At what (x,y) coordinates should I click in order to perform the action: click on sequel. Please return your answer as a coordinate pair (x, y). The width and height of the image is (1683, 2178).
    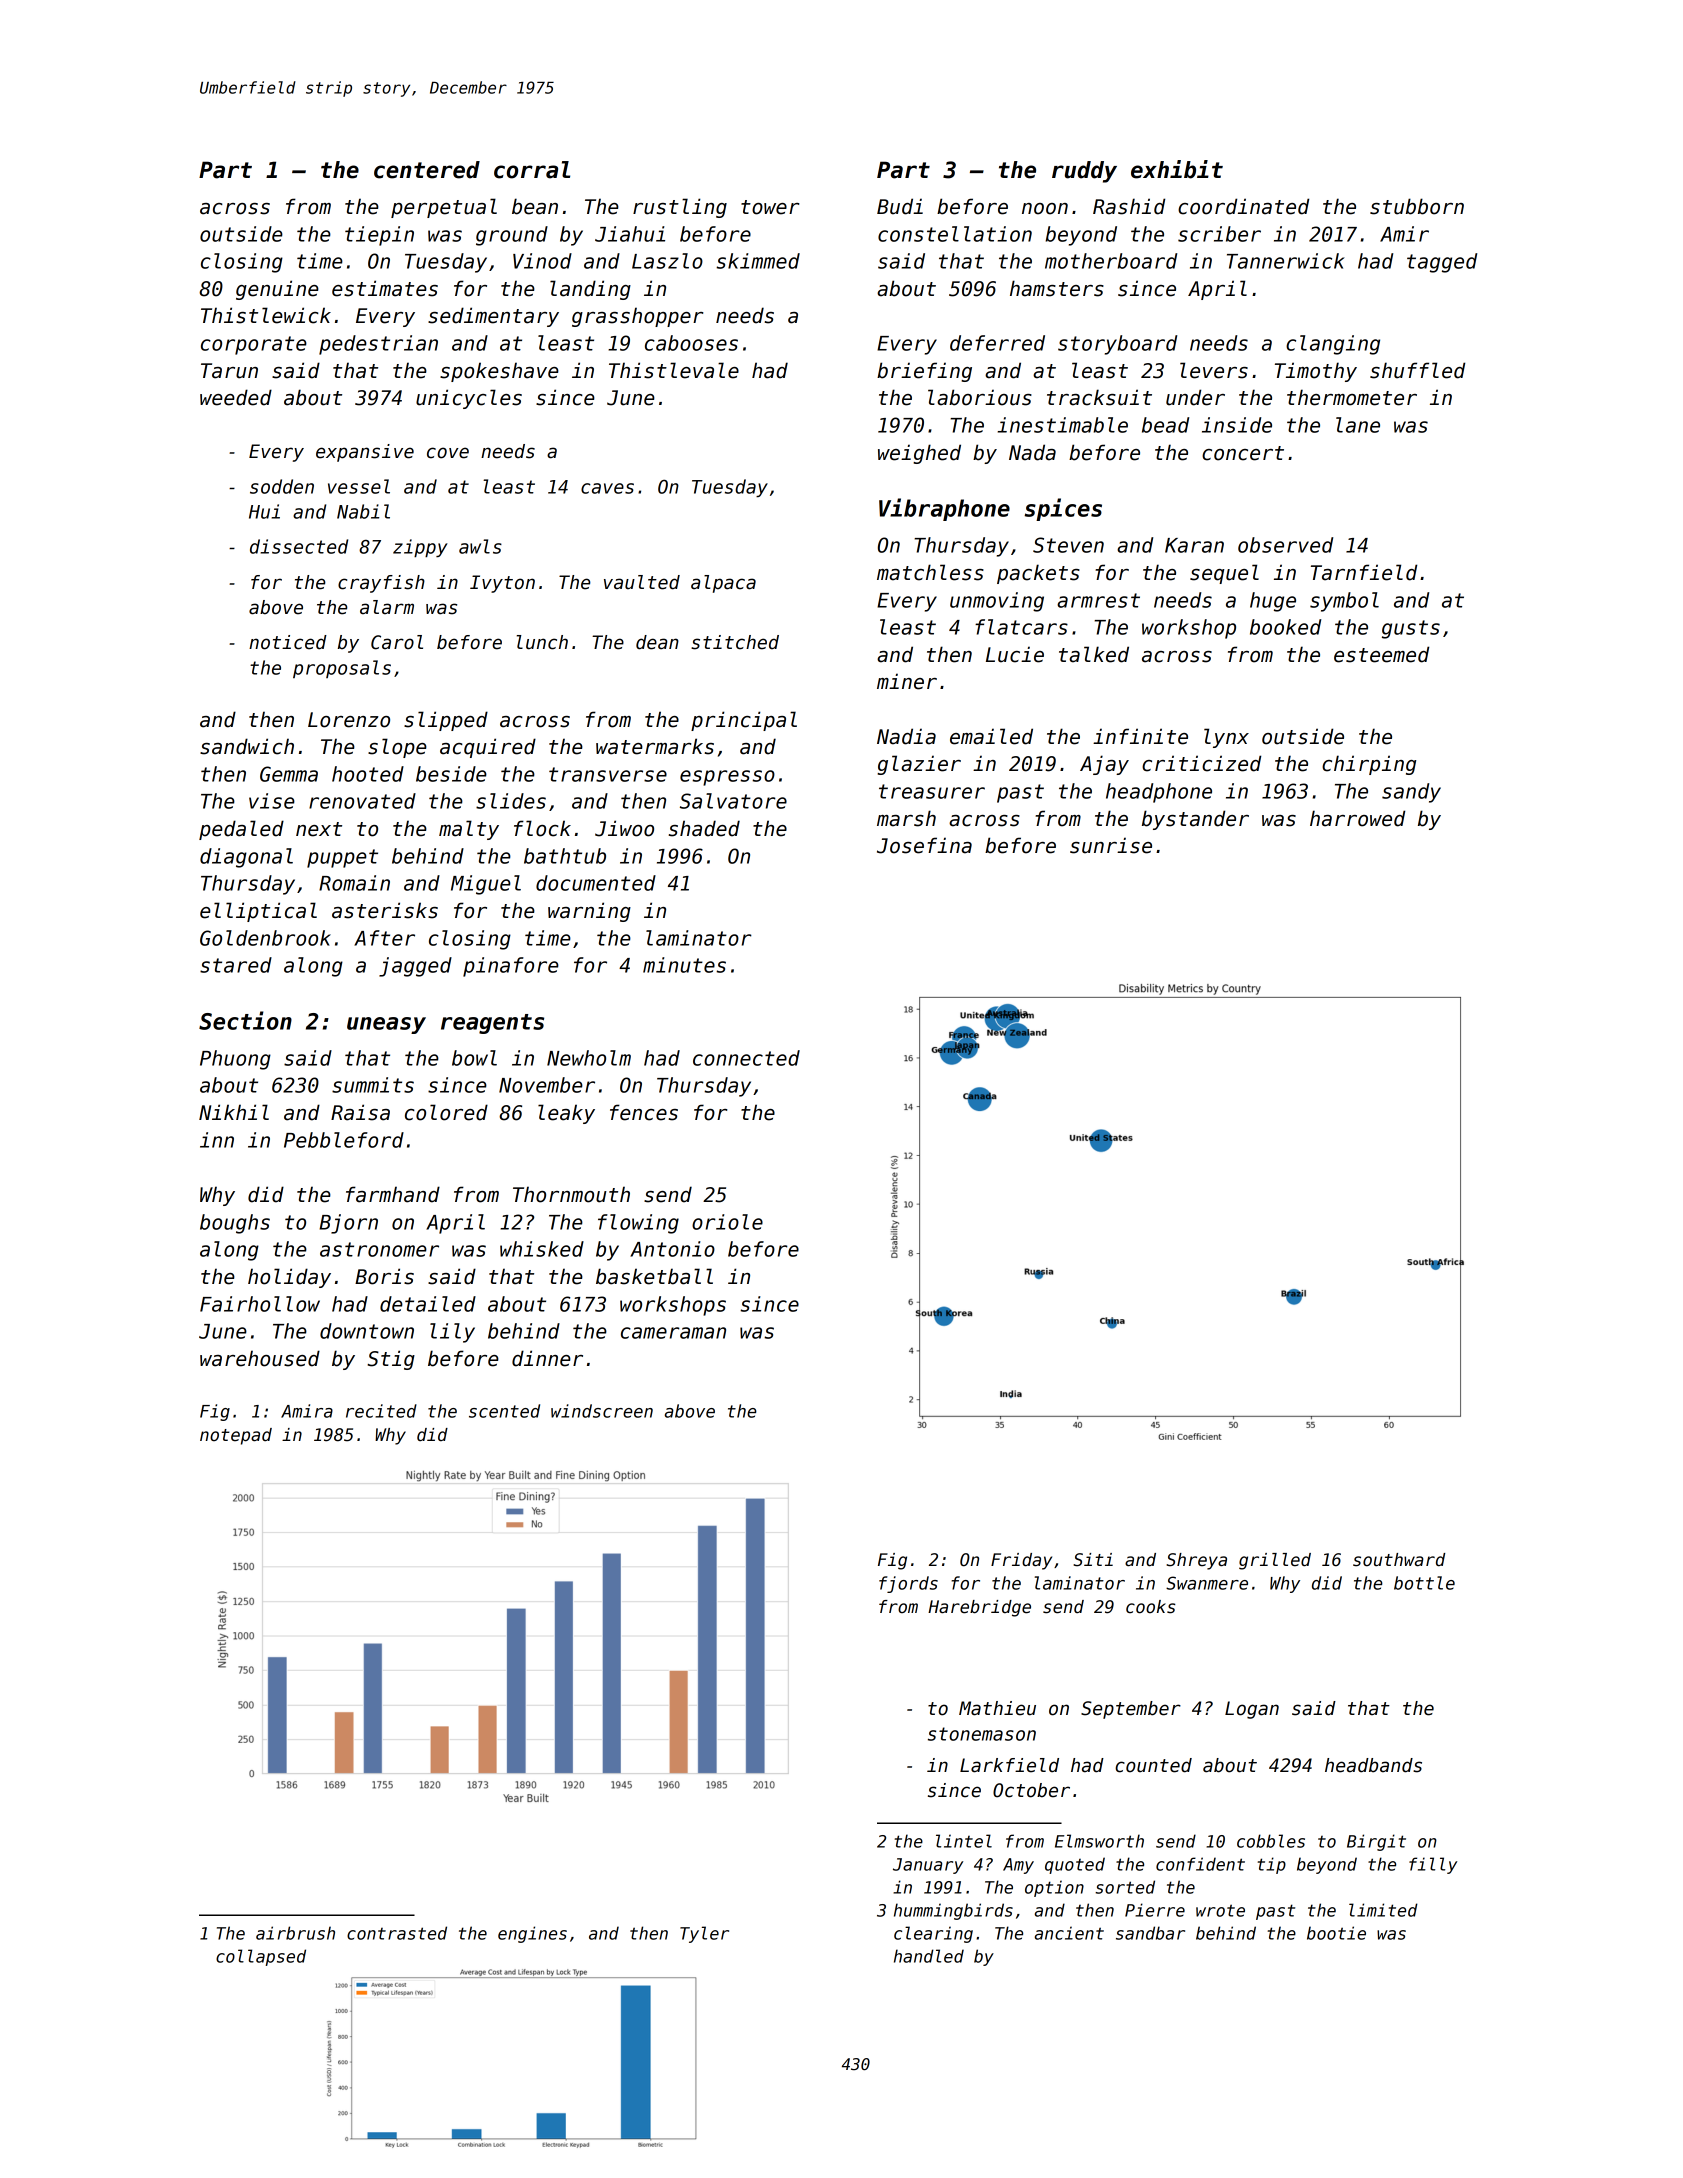
    Looking at the image, I should click on (1224, 574).
